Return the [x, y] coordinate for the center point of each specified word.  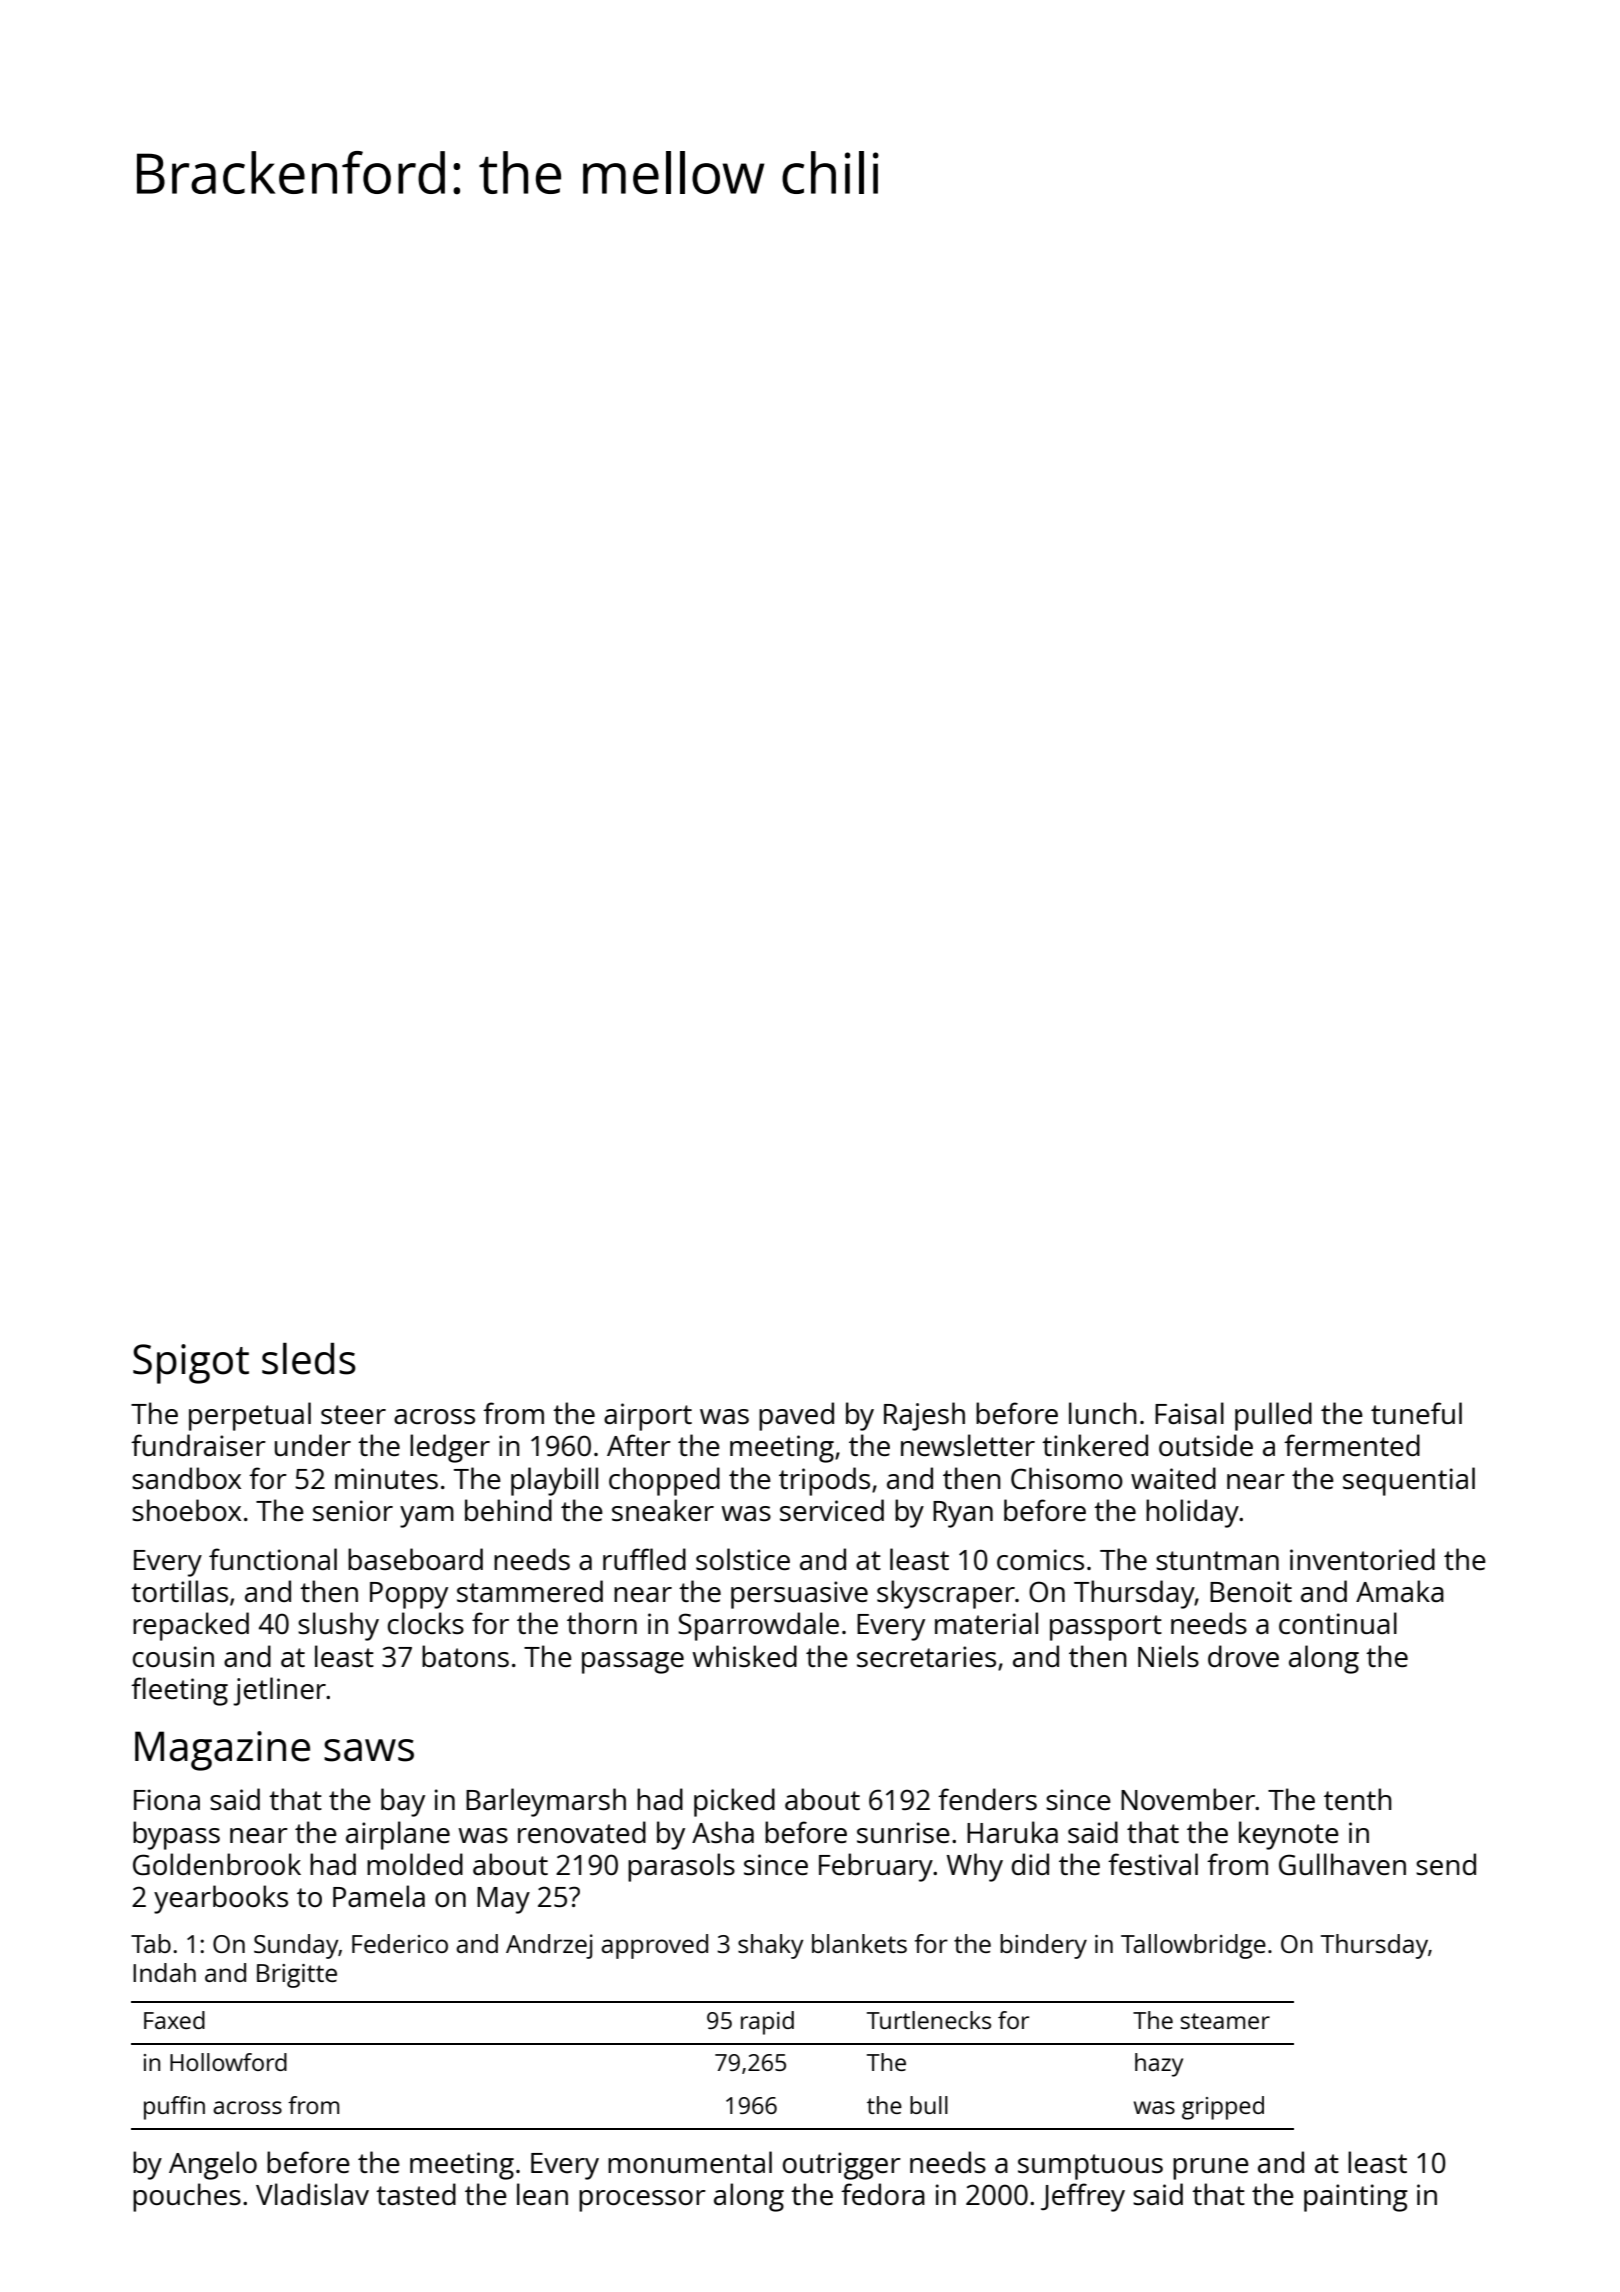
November [1188, 1799]
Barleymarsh [546, 1802]
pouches [187, 2197]
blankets [859, 1943]
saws [369, 1750]
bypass [176, 1835]
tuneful [1416, 1413]
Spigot [191, 1364]
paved [796, 1416]
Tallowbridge [1193, 1946]
